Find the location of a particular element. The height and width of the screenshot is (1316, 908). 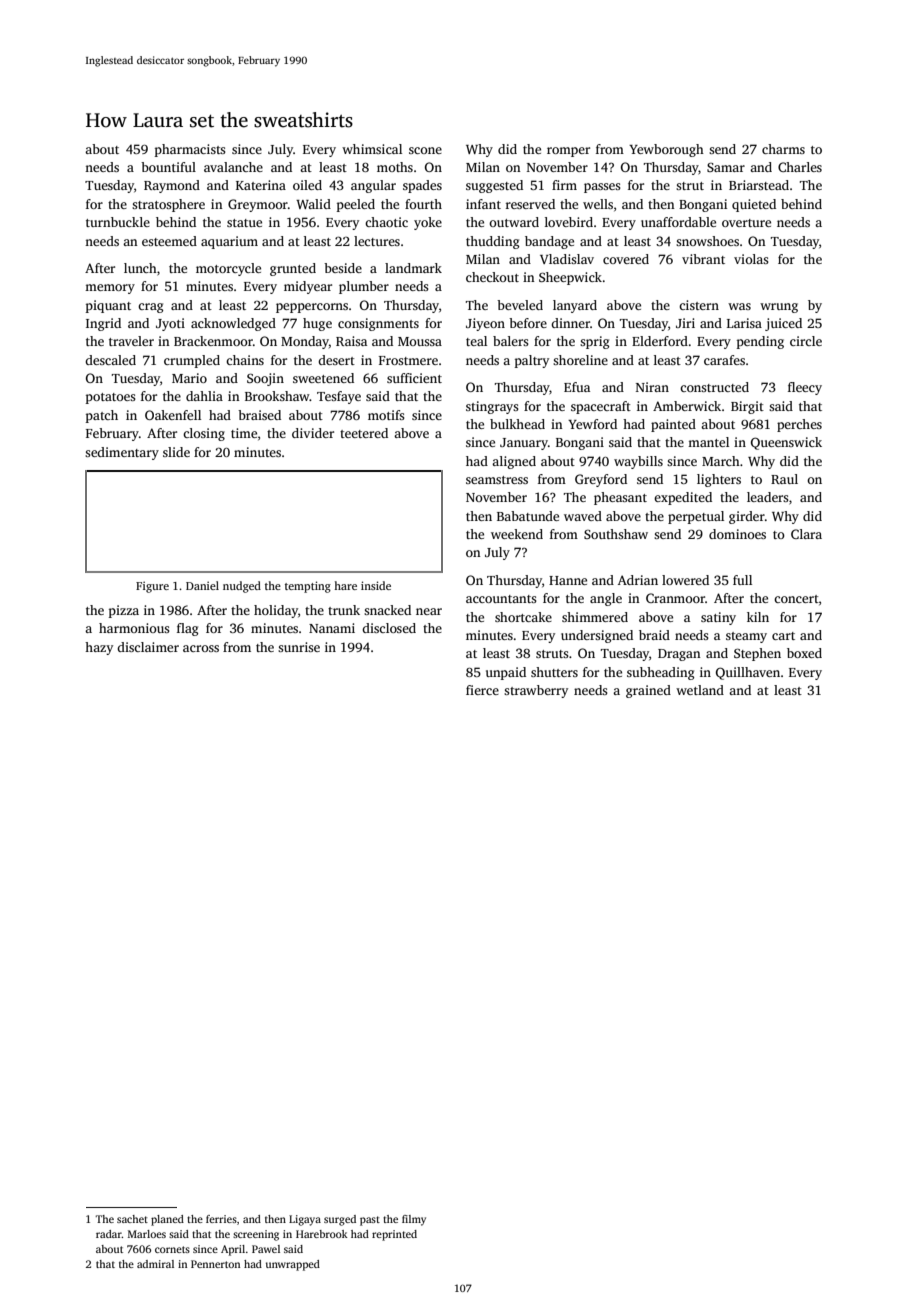

time is located at coordinates (244, 433).
